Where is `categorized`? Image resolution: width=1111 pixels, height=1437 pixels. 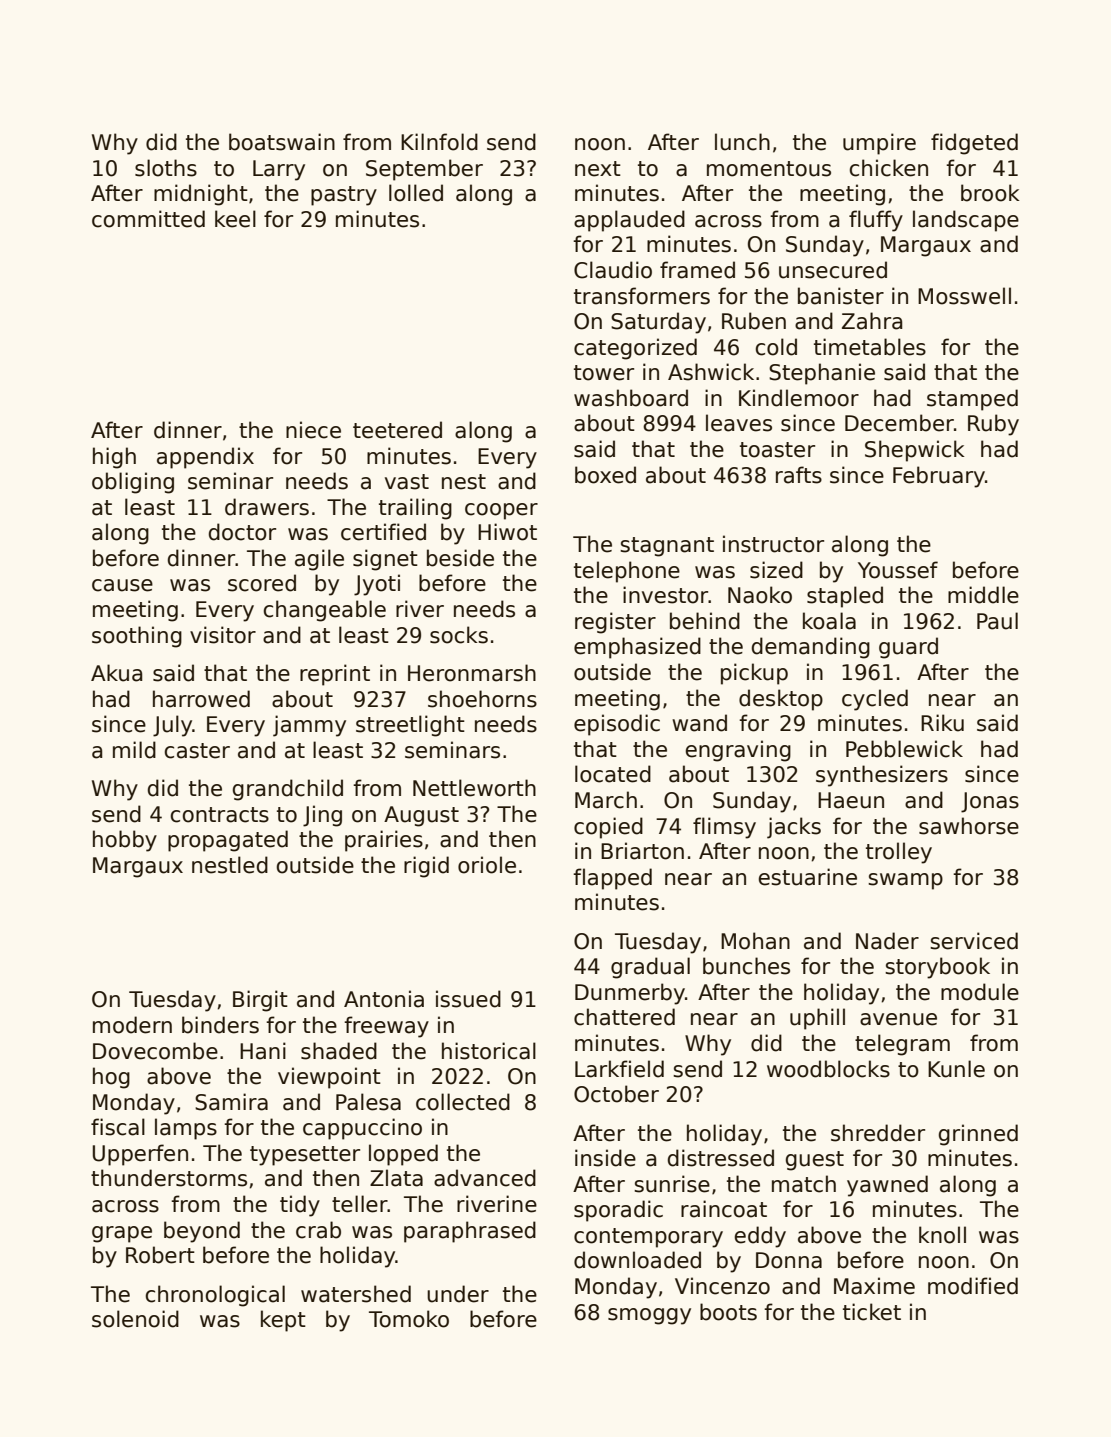 categorized is located at coordinates (635, 349).
